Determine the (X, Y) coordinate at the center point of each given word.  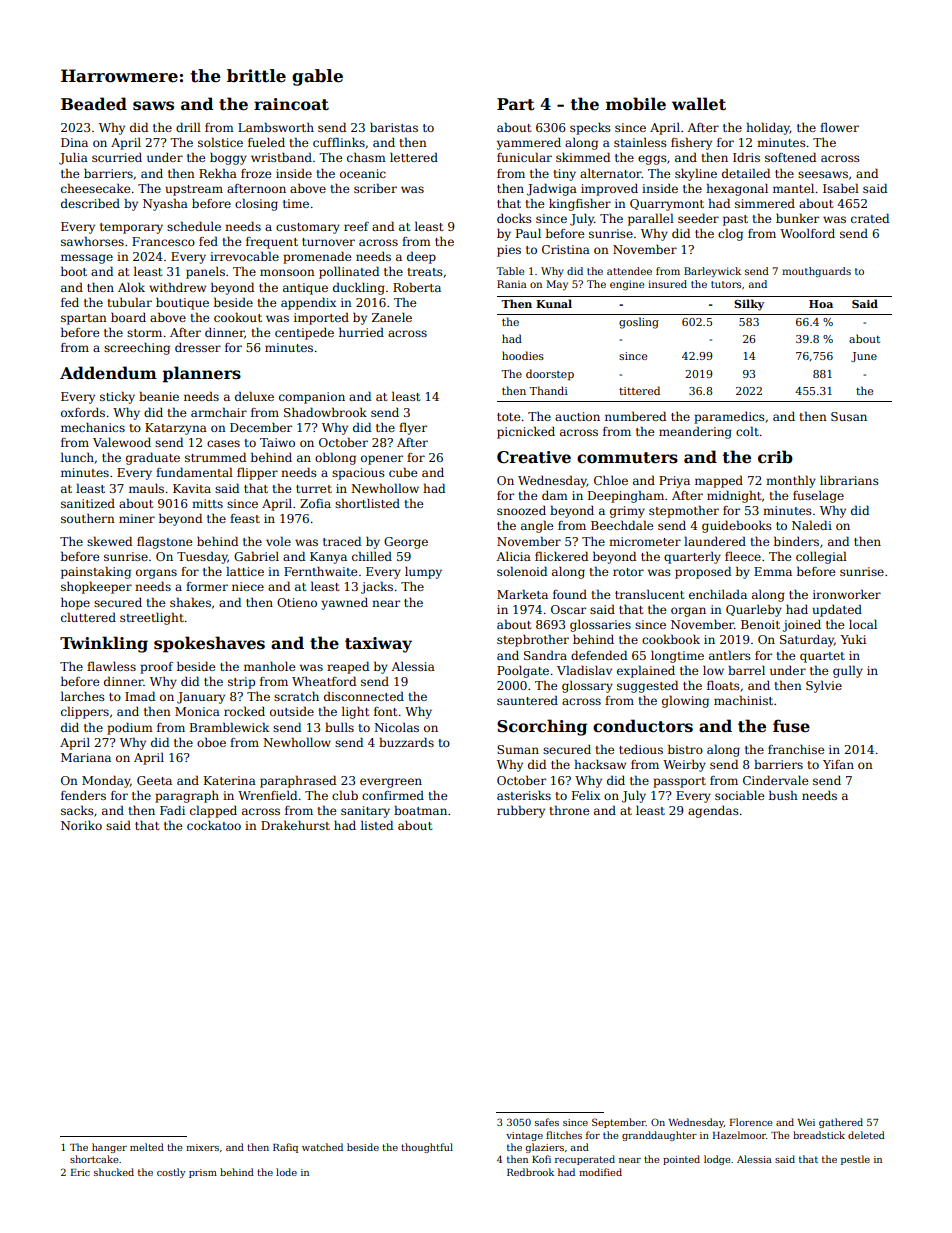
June (864, 357)
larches (83, 696)
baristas (394, 127)
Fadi (172, 810)
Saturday (807, 641)
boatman (420, 810)
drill (188, 127)
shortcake (94, 1159)
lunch (77, 457)
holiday (768, 128)
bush (783, 795)
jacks (377, 587)
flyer (413, 428)
